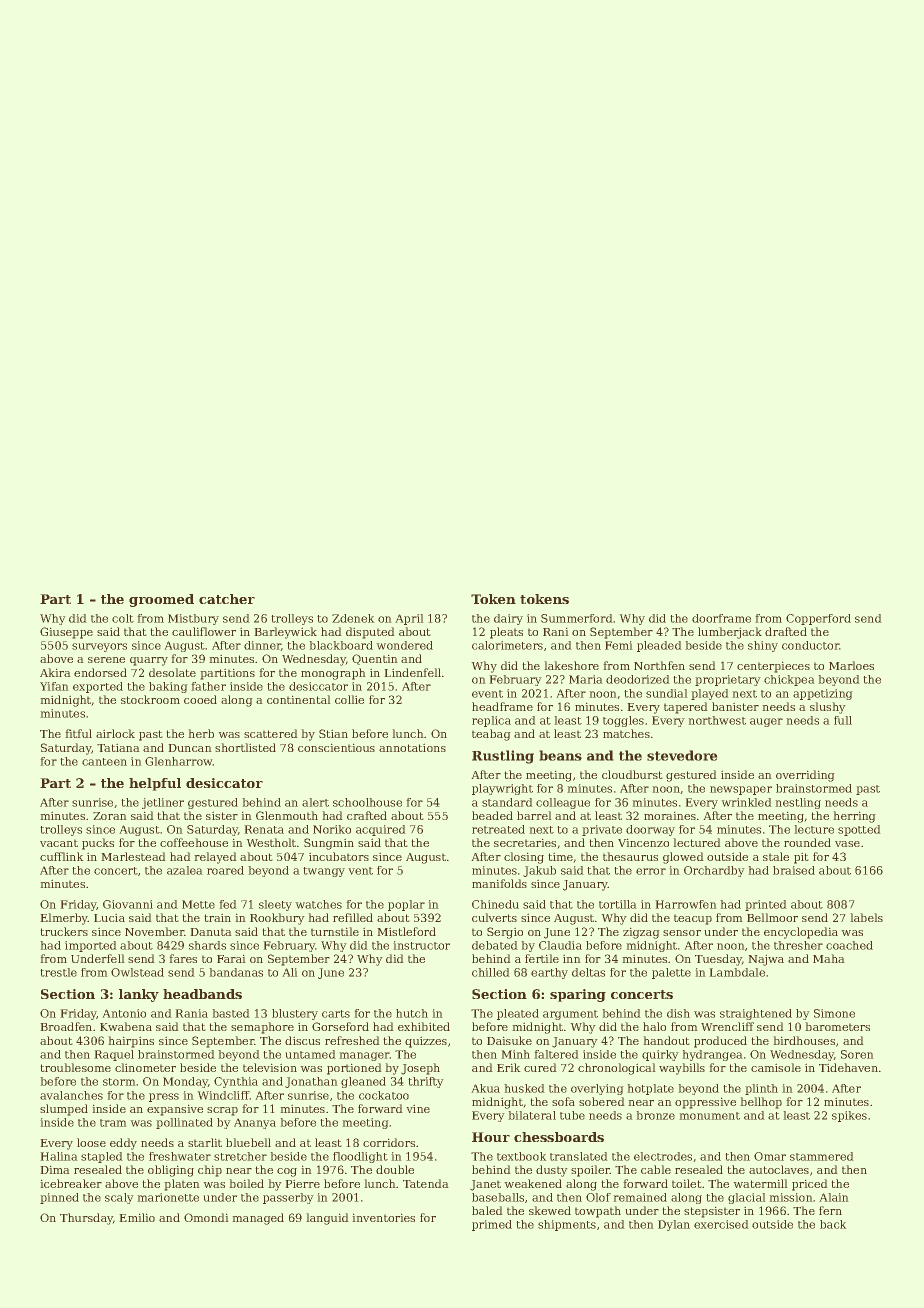 Image resolution: width=924 pixels, height=1308 pixels. I want to click on groomed, so click(161, 600).
